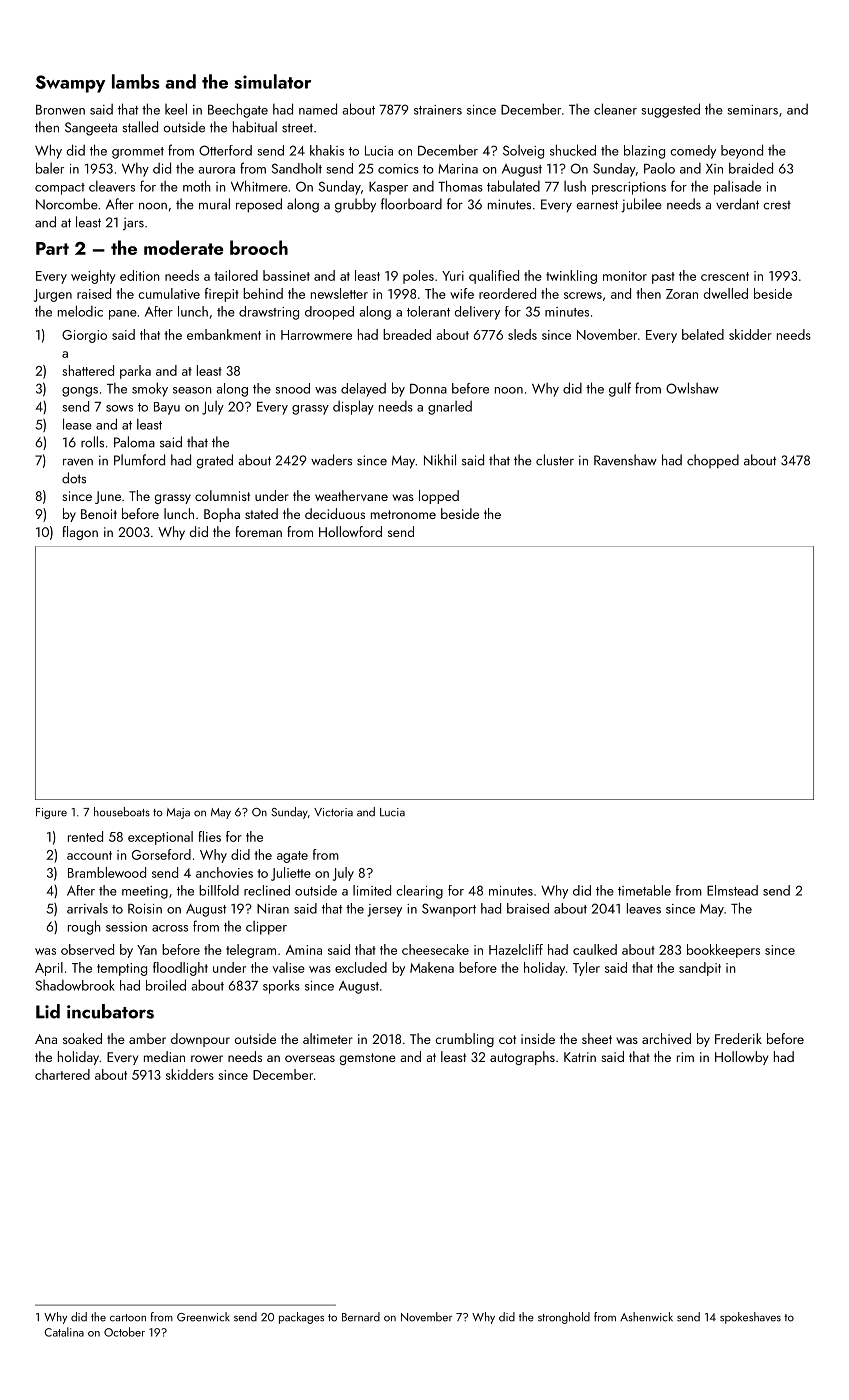  I want to click on Owlshaw, so click(692, 388).
